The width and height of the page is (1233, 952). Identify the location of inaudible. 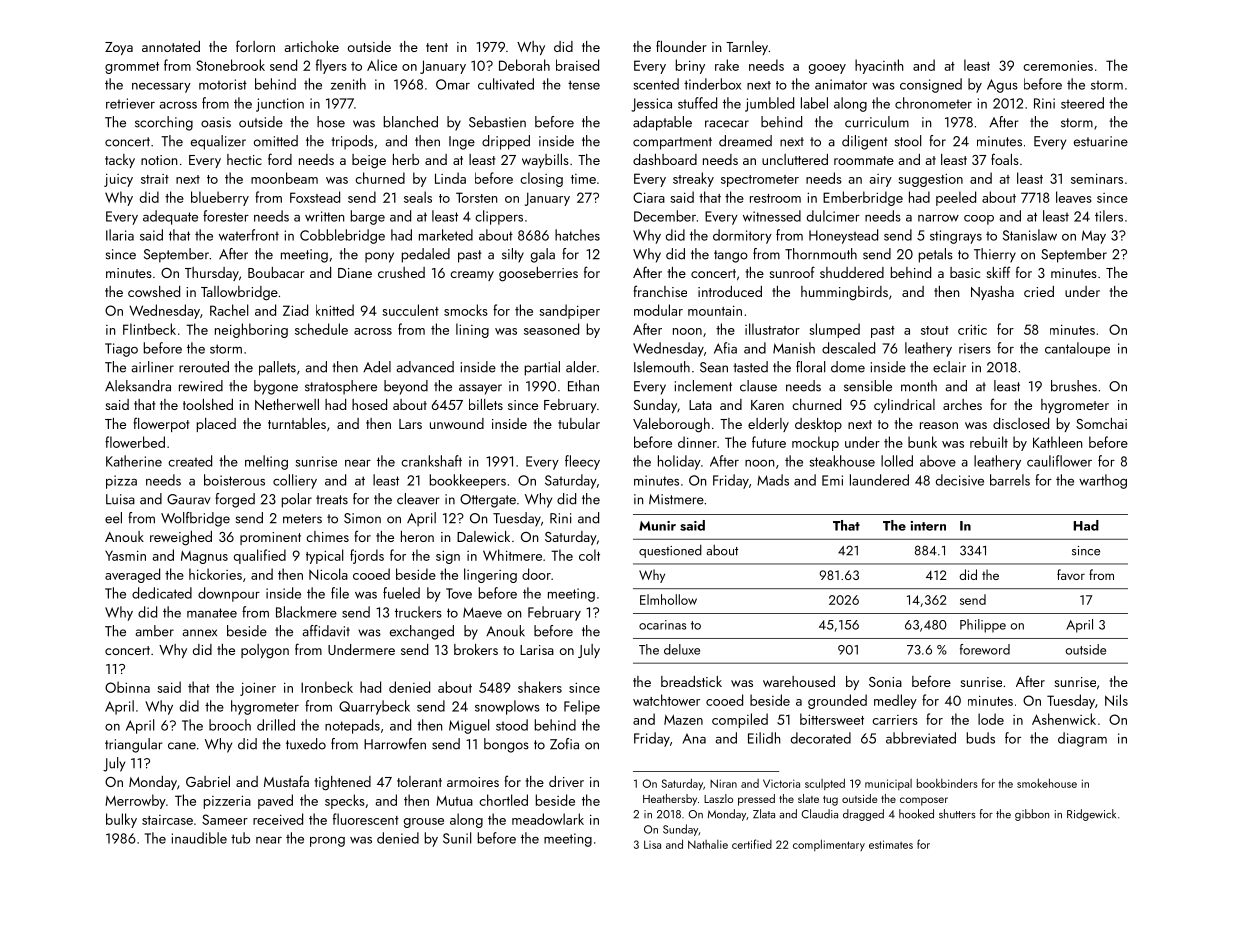
(199, 838).
